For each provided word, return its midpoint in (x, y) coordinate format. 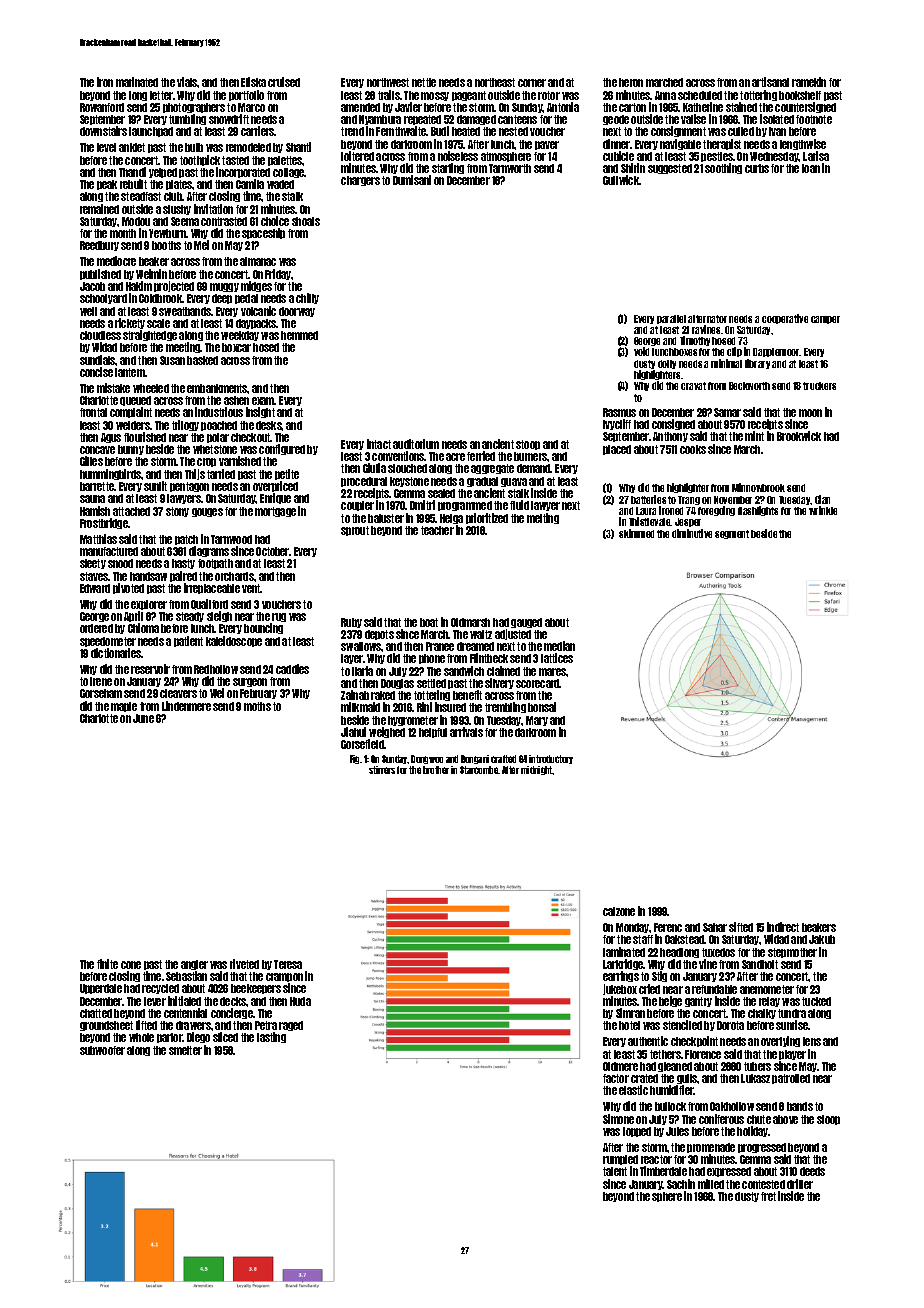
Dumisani (412, 180)
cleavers (178, 693)
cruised (284, 82)
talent (615, 1171)
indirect (783, 927)
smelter (185, 1050)
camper (825, 320)
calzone (619, 911)
